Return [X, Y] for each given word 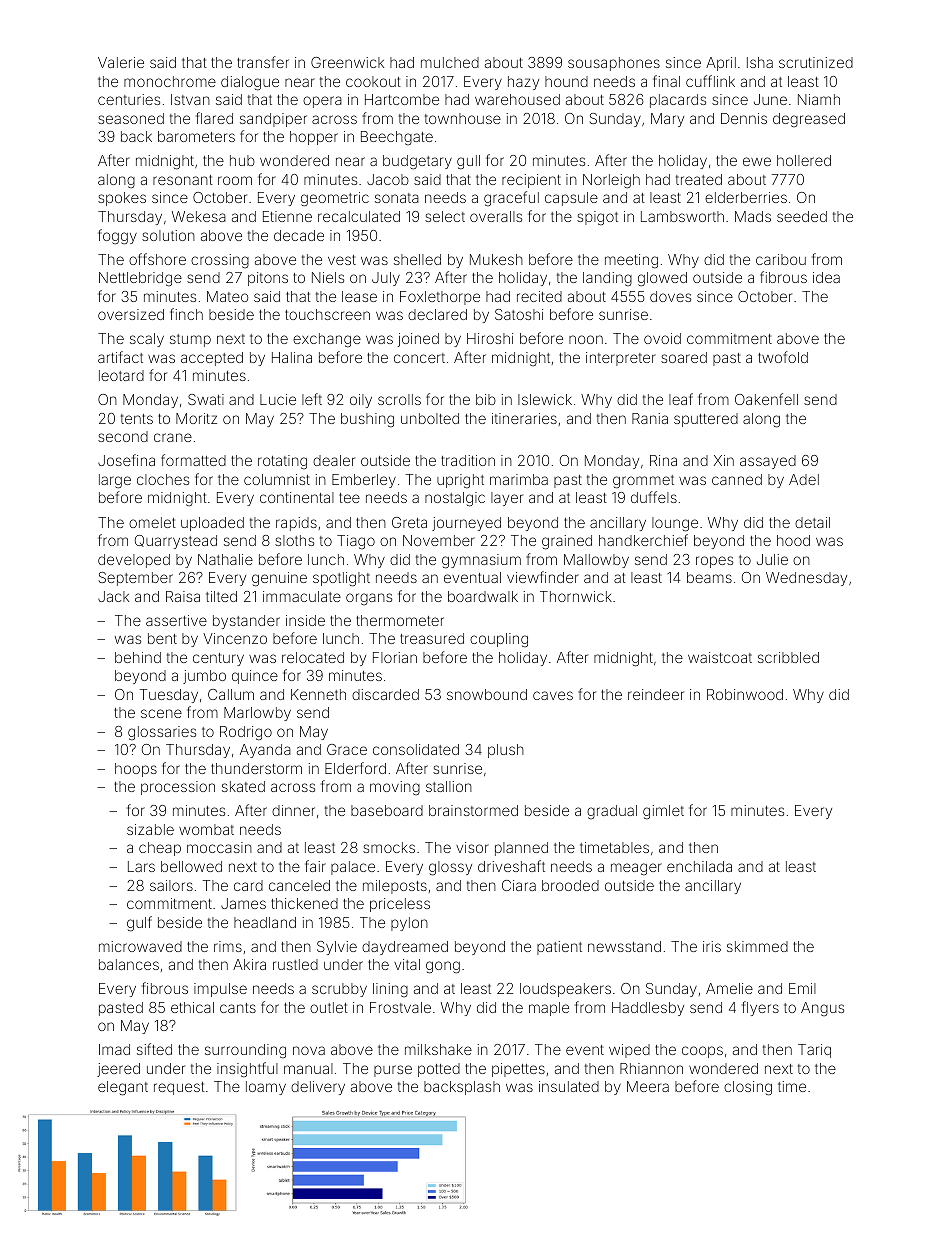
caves [553, 695]
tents [137, 419]
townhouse [463, 118]
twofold [783, 357]
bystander [246, 622]
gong [443, 967]
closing [748, 1088]
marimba [519, 479]
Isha [760, 62]
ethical [192, 1007]
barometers [196, 136]
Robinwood [745, 694]
